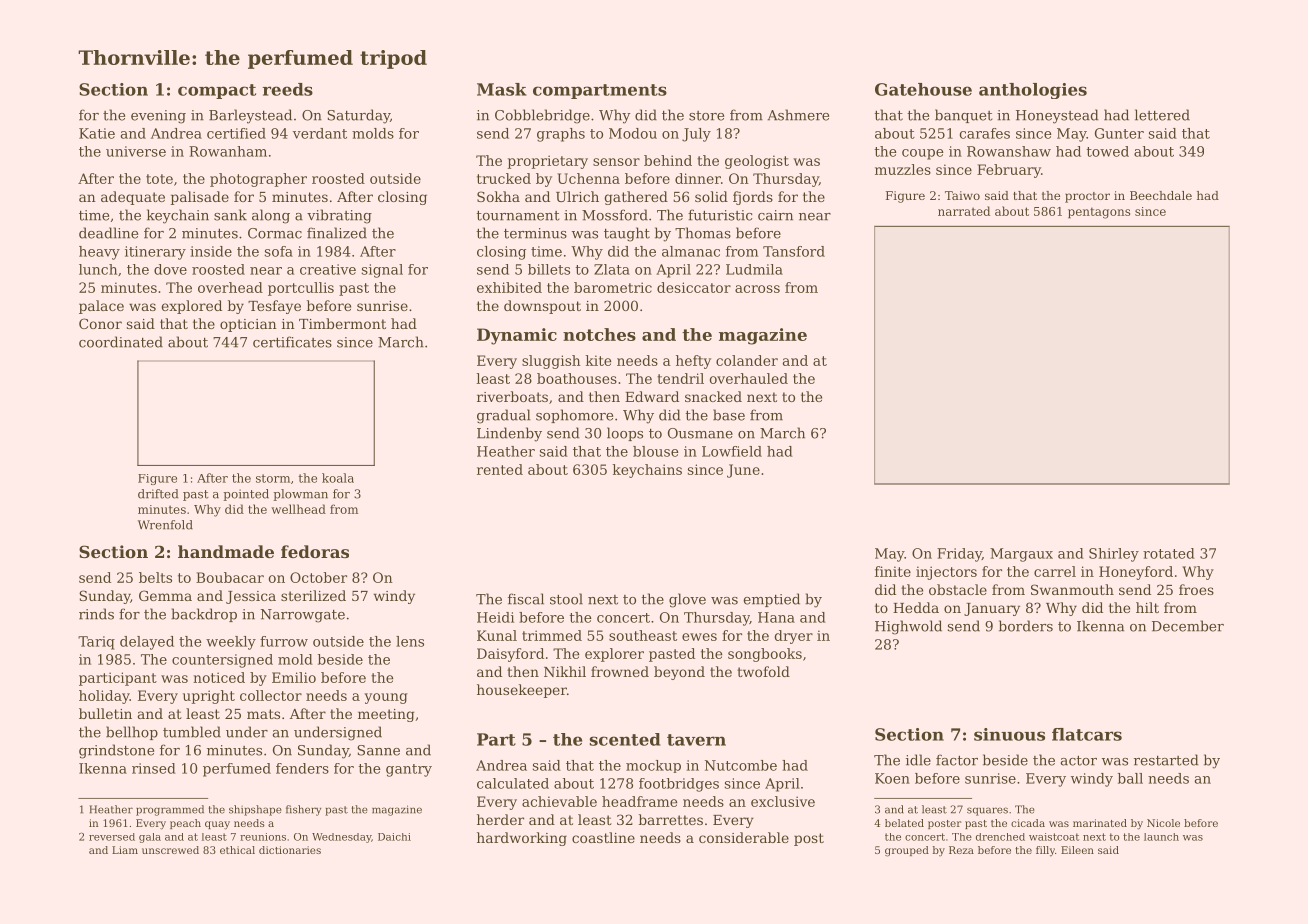 The image size is (1308, 924). What do you see at coordinates (1077, 850) in the screenshot?
I see `Eileen` at bounding box center [1077, 850].
